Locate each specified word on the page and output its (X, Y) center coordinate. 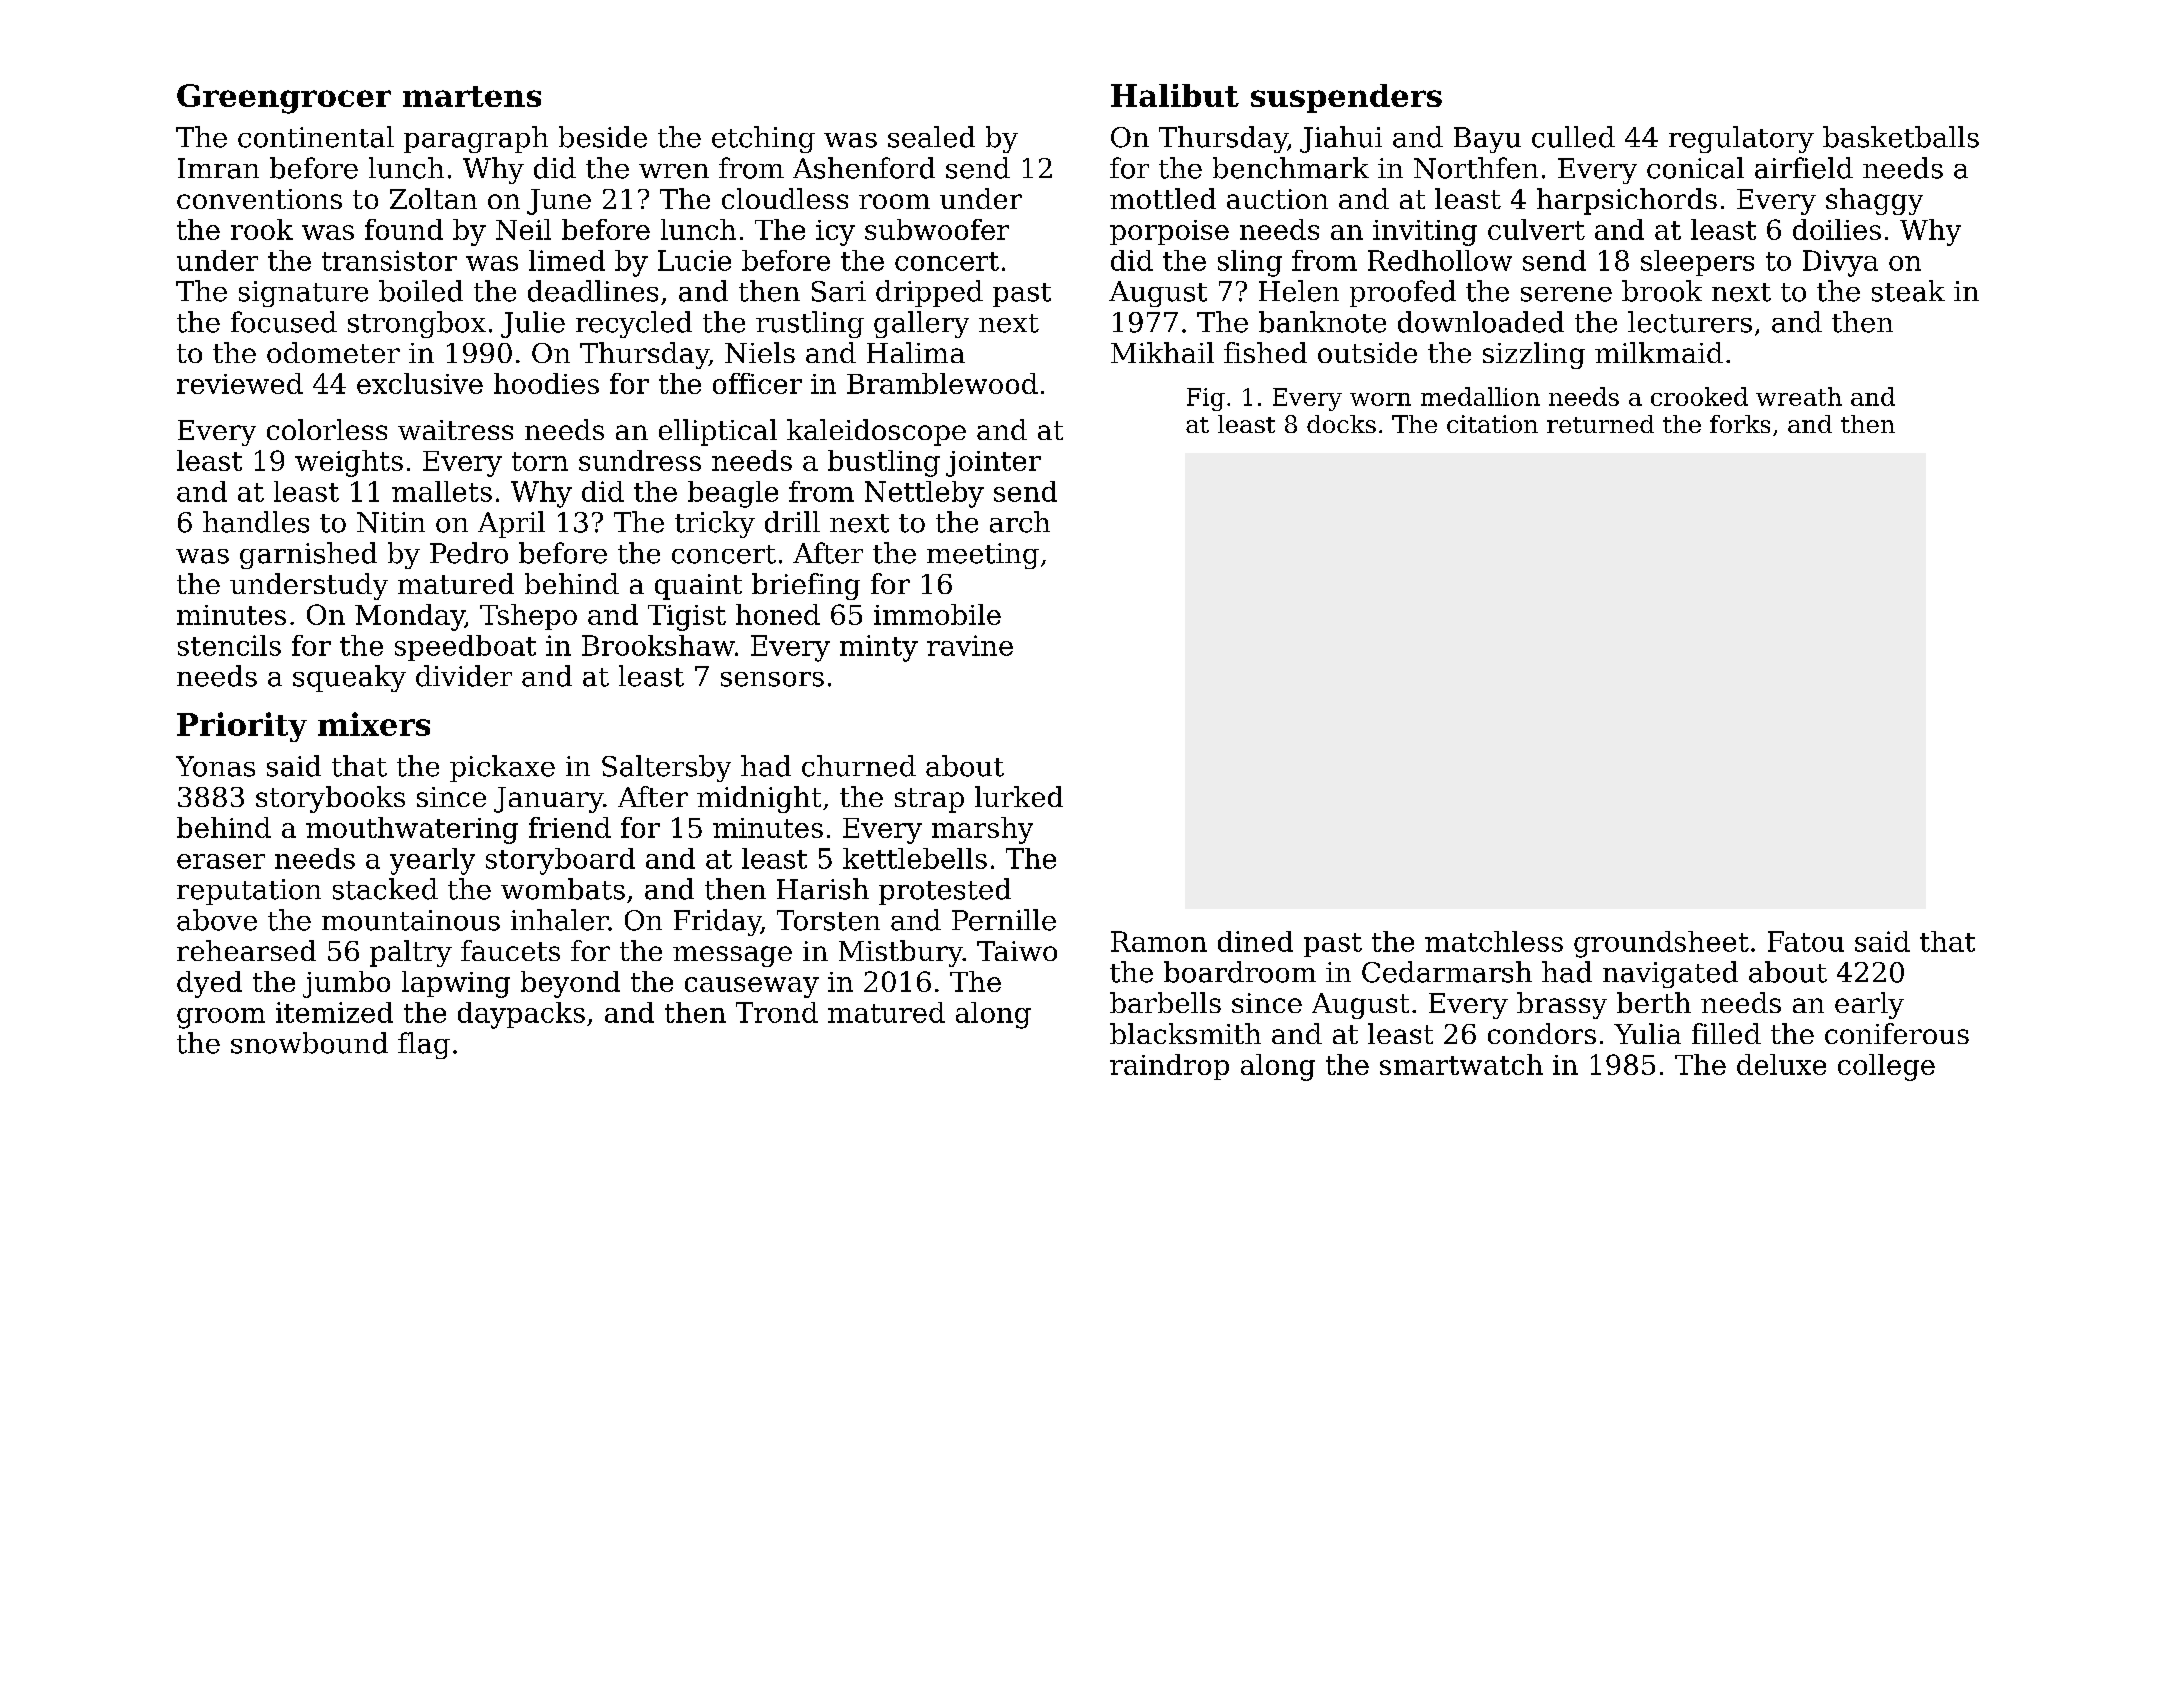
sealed (931, 137)
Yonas (215, 766)
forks (1740, 424)
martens (472, 96)
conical (1695, 168)
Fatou (1806, 941)
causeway (752, 987)
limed (567, 260)
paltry (411, 953)
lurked (1019, 796)
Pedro (469, 553)
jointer (993, 464)
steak (1908, 291)
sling (1250, 263)
